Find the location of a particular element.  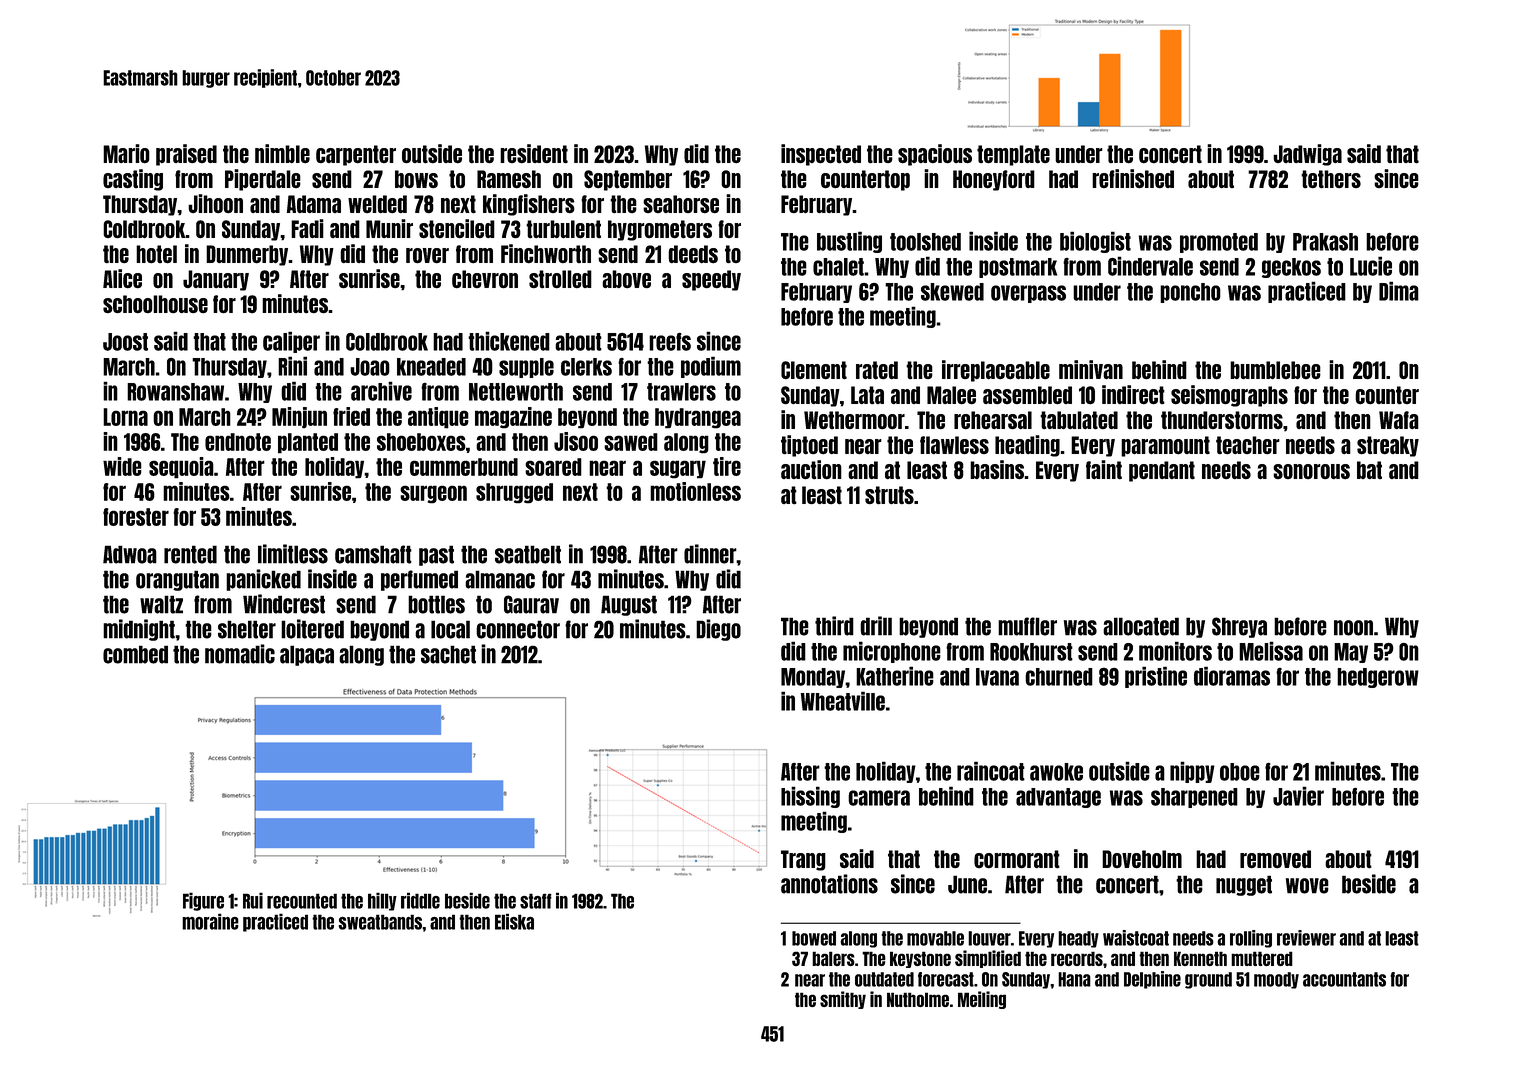

alpaca is located at coordinates (307, 655).
